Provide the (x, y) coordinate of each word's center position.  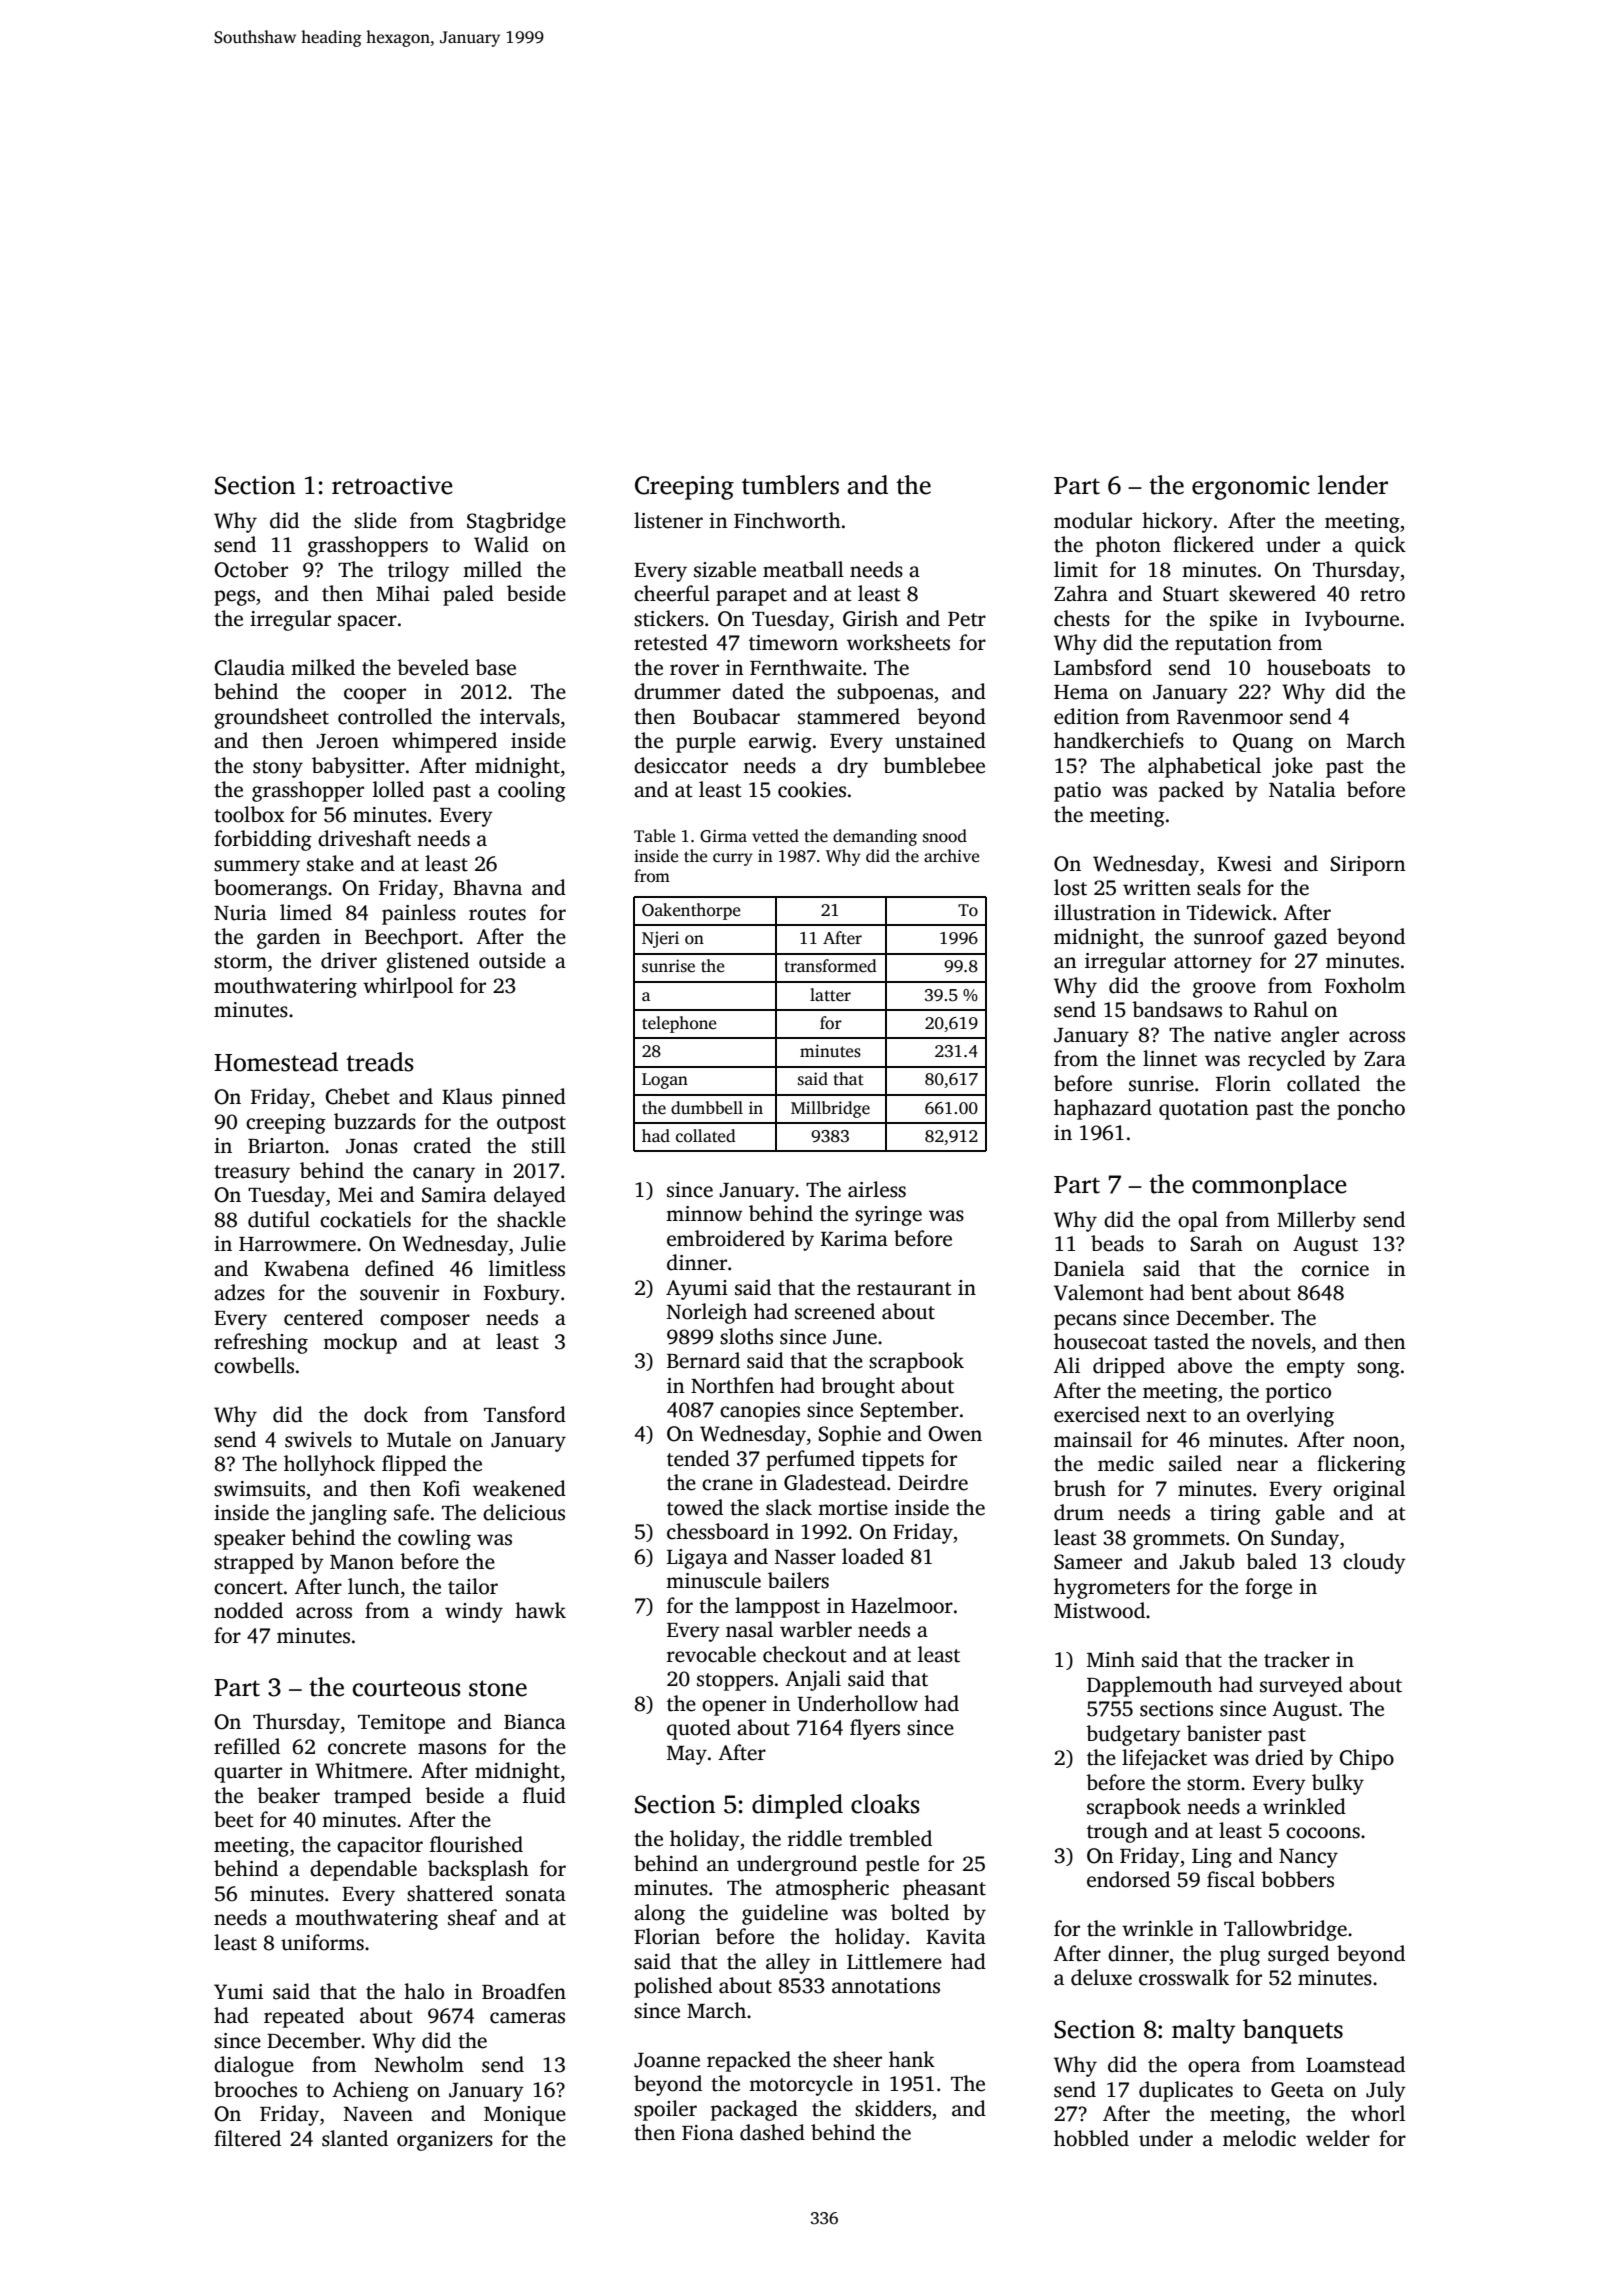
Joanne (667, 2060)
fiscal (1231, 1879)
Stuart (1191, 594)
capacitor (380, 1847)
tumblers (790, 485)
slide (375, 520)
